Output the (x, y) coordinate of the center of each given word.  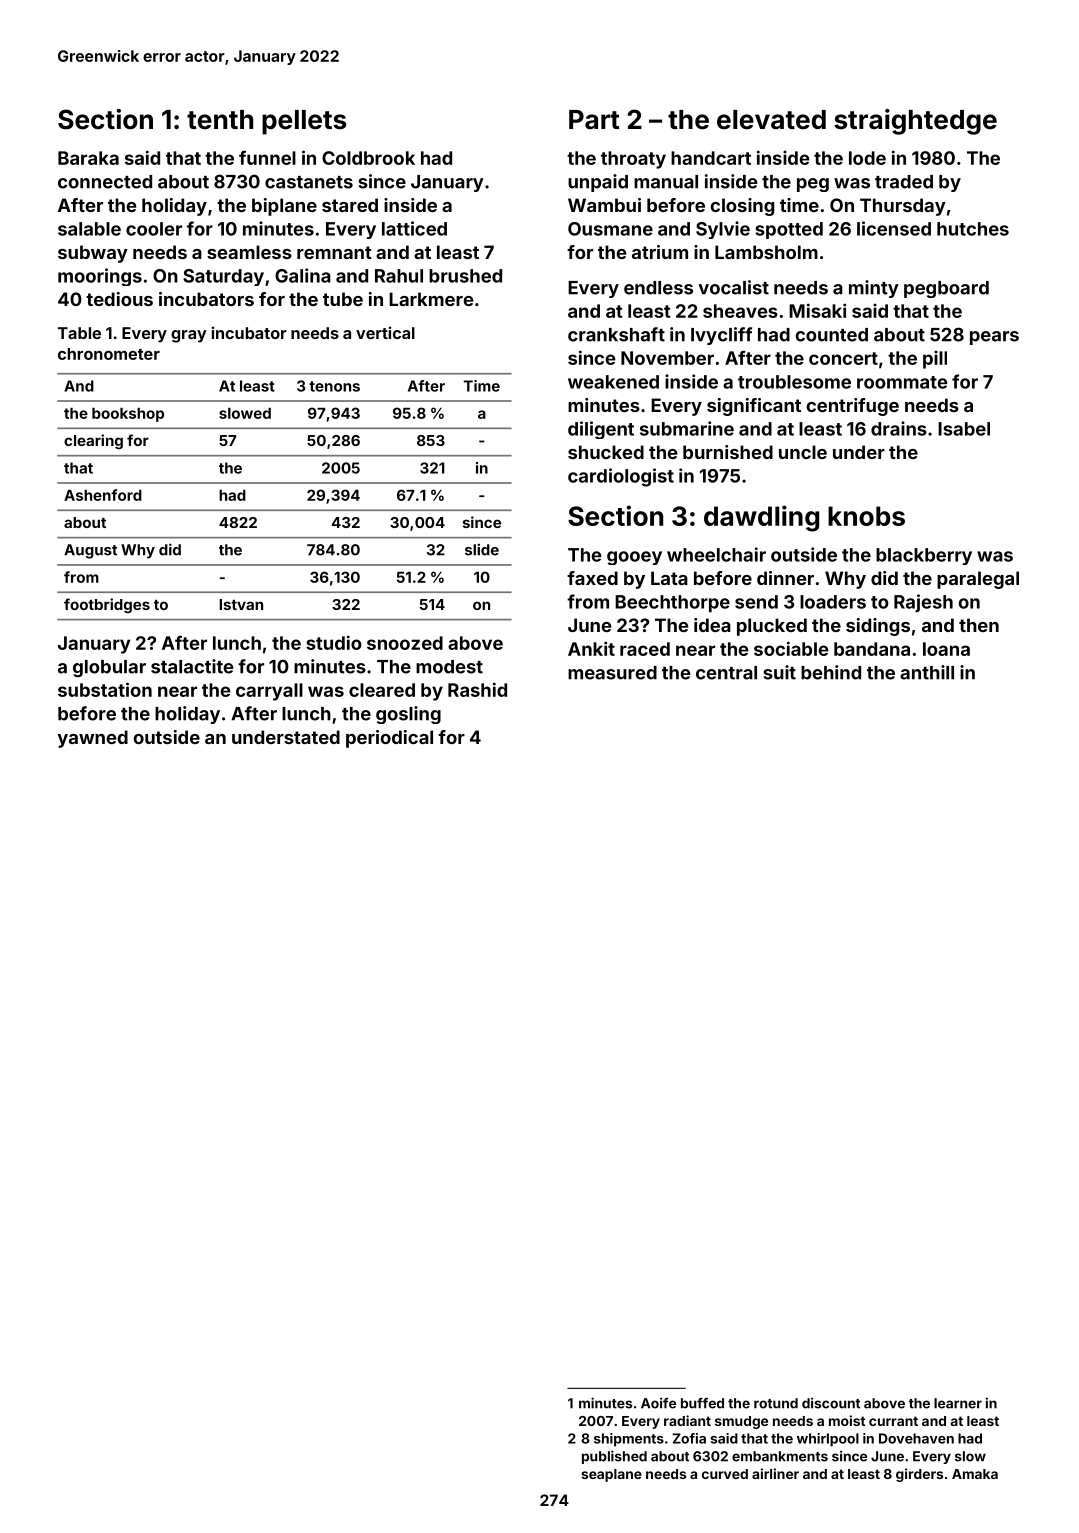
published (614, 1457)
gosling (408, 715)
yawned (92, 739)
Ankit (591, 648)
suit (779, 672)
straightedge (915, 122)
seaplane (611, 1475)
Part (594, 120)
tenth (220, 120)
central (726, 673)
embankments (780, 1456)
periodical (389, 739)
